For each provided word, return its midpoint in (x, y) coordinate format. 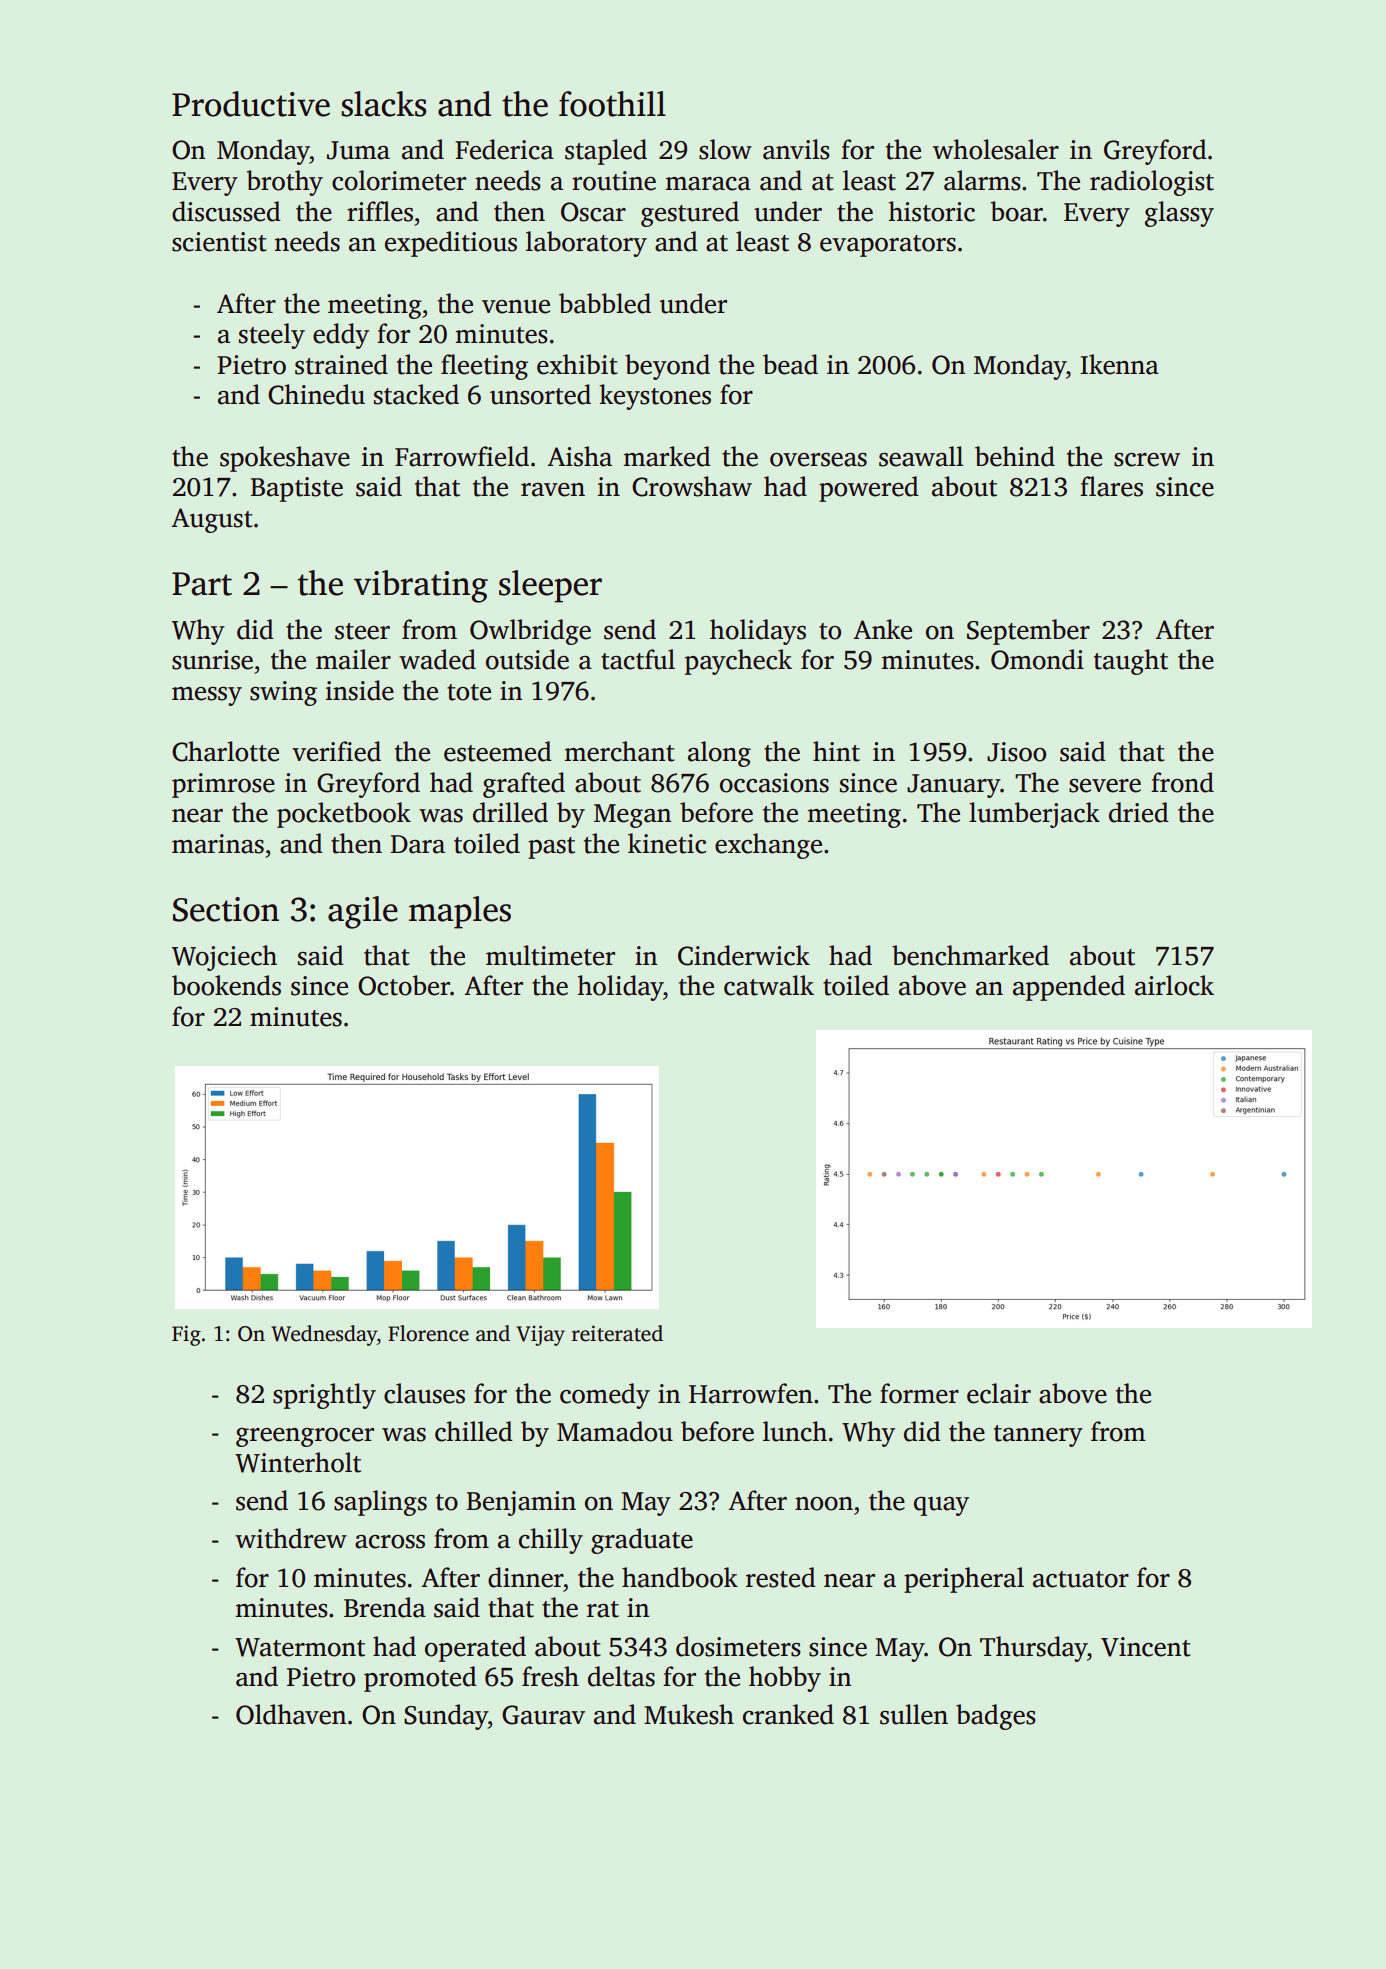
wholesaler (996, 149)
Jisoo (1016, 752)
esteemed (498, 751)
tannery (1038, 1436)
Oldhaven (291, 1714)
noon (824, 1504)
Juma (358, 150)
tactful (638, 659)
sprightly (324, 1396)
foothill (612, 104)
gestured (690, 214)
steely (272, 336)
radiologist (1152, 183)
